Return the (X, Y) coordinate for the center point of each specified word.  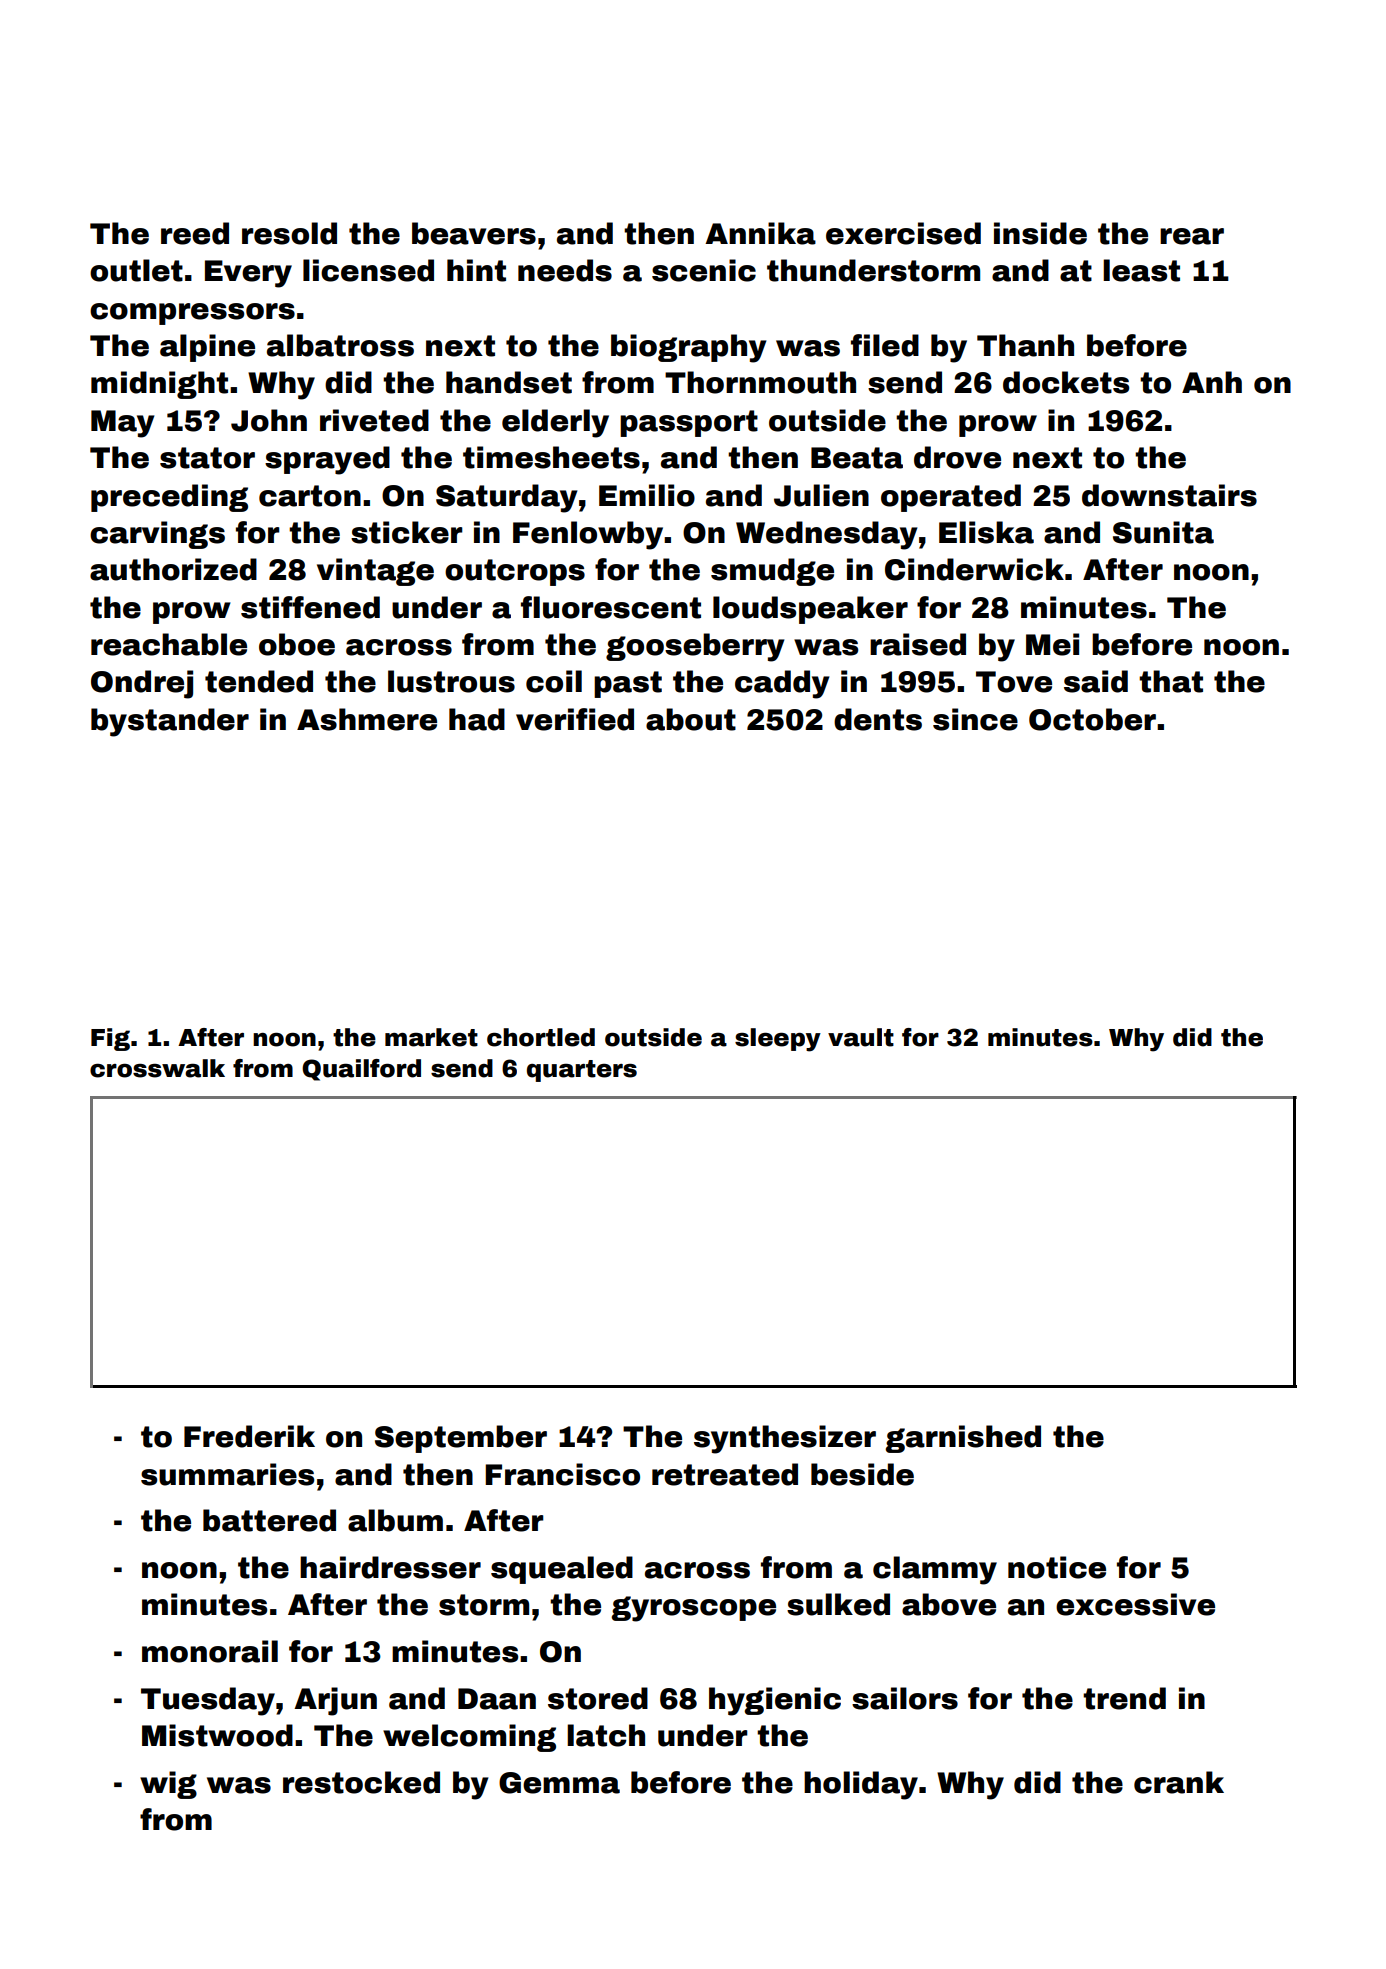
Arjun (335, 1701)
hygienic (775, 1701)
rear (1192, 236)
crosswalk (157, 1068)
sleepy (778, 1040)
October (1092, 719)
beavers (474, 233)
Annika (760, 233)
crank (1179, 1782)
